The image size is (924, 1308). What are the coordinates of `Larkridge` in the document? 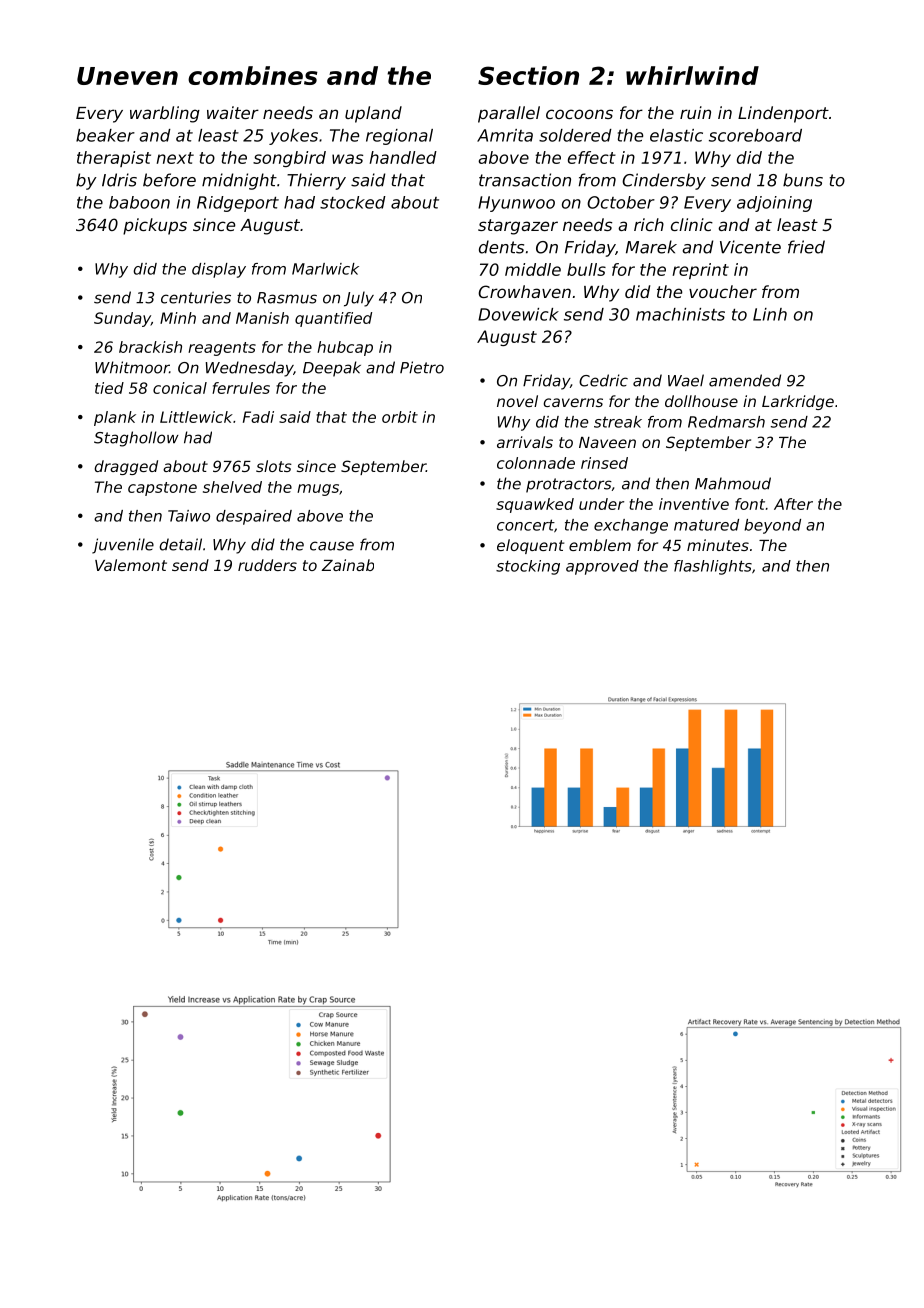 It's located at (798, 402).
